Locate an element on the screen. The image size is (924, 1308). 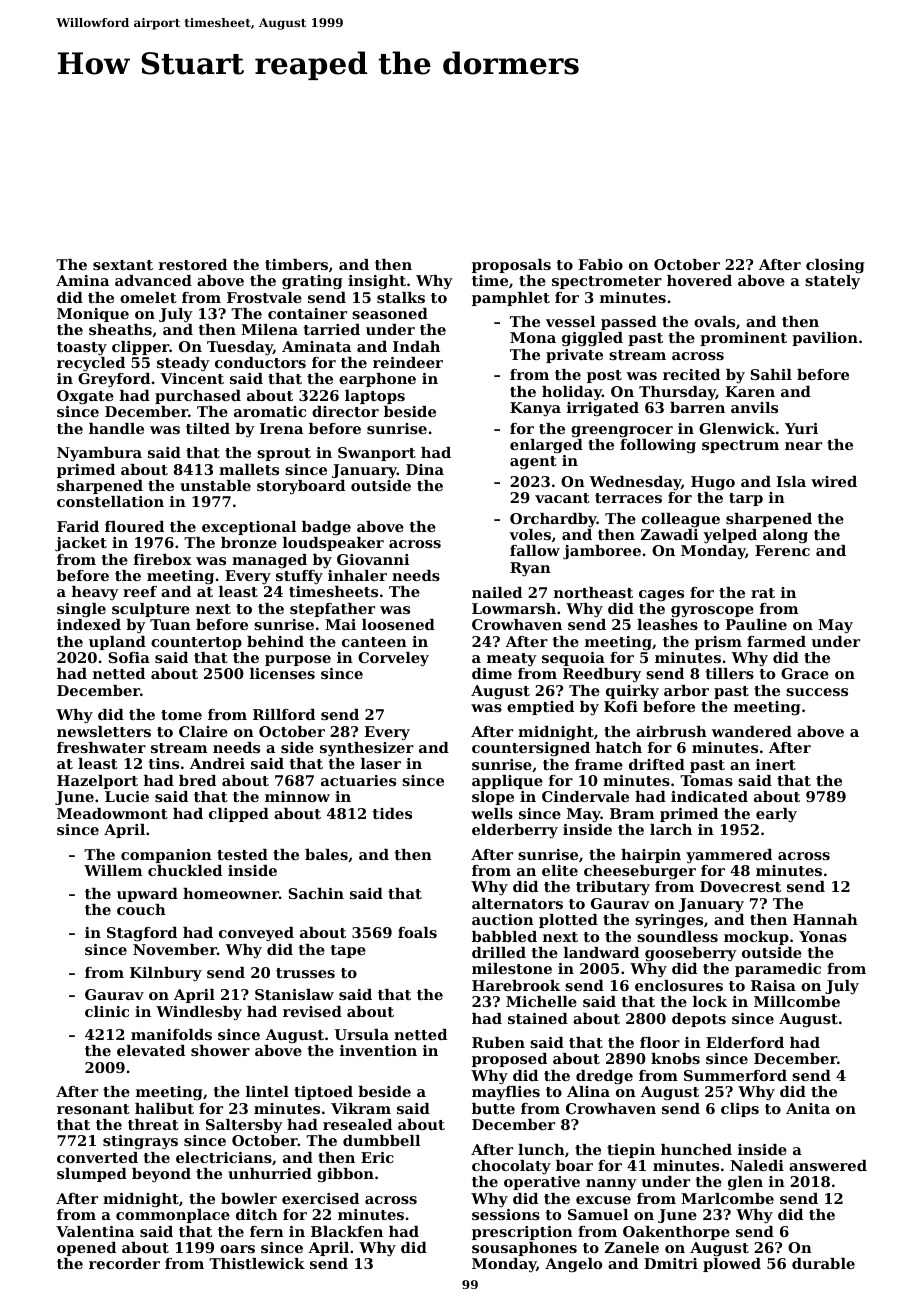
tilted is located at coordinates (208, 428).
